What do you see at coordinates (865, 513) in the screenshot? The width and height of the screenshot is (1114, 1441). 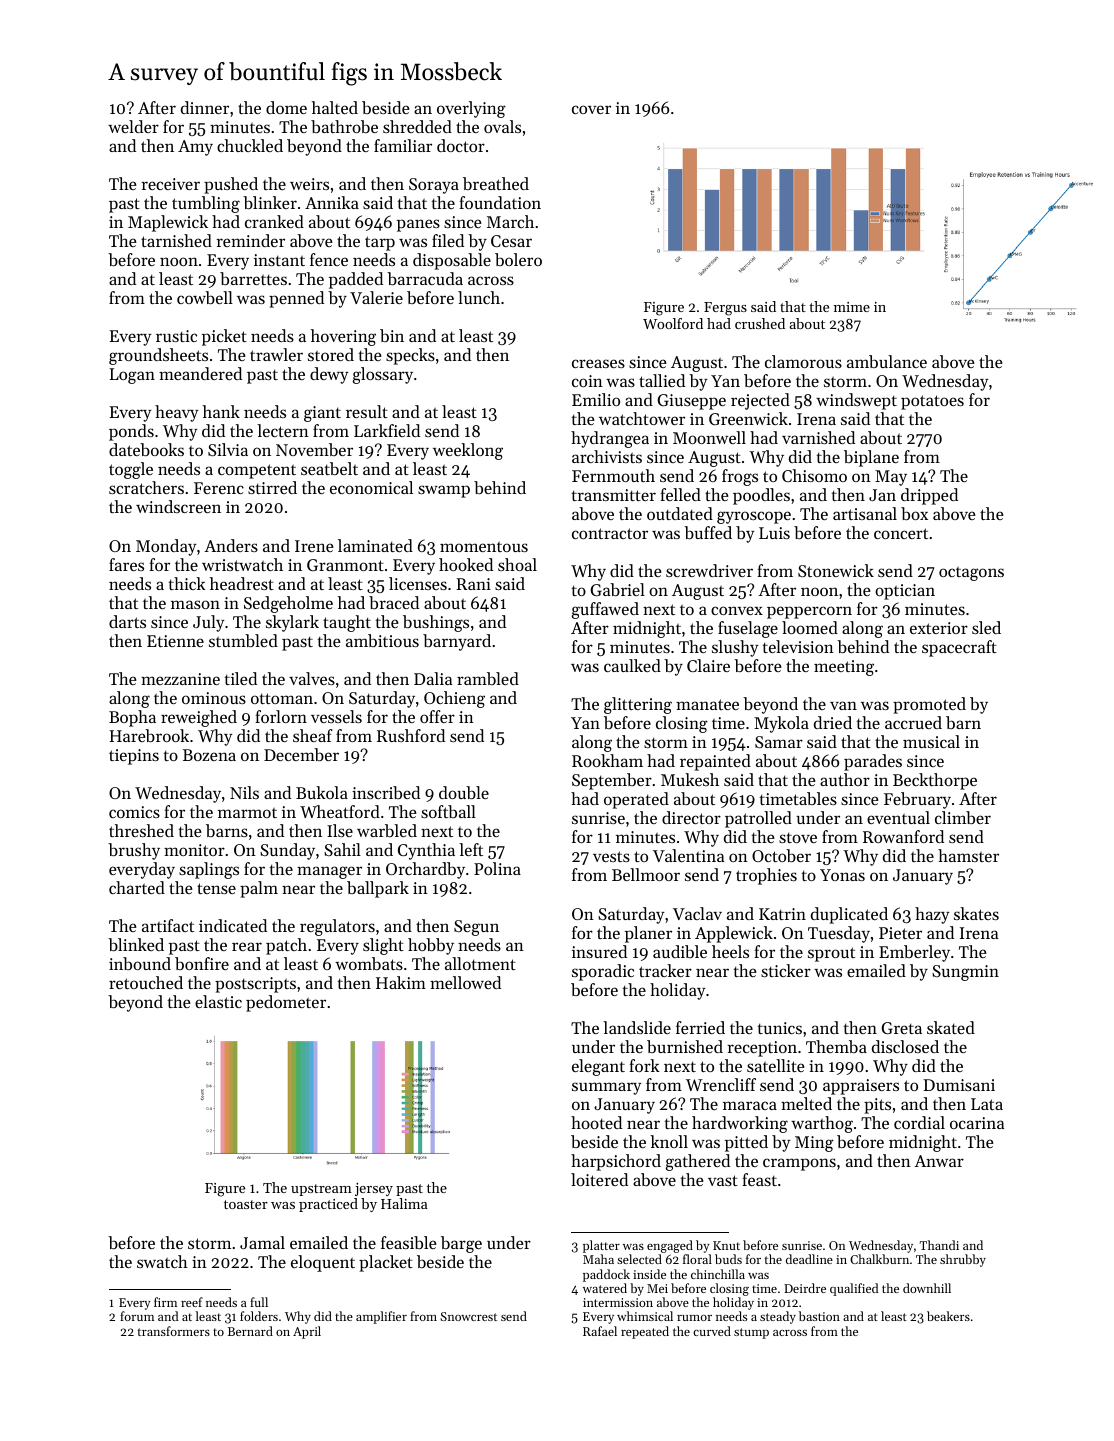 I see `artisanal` at bounding box center [865, 513].
